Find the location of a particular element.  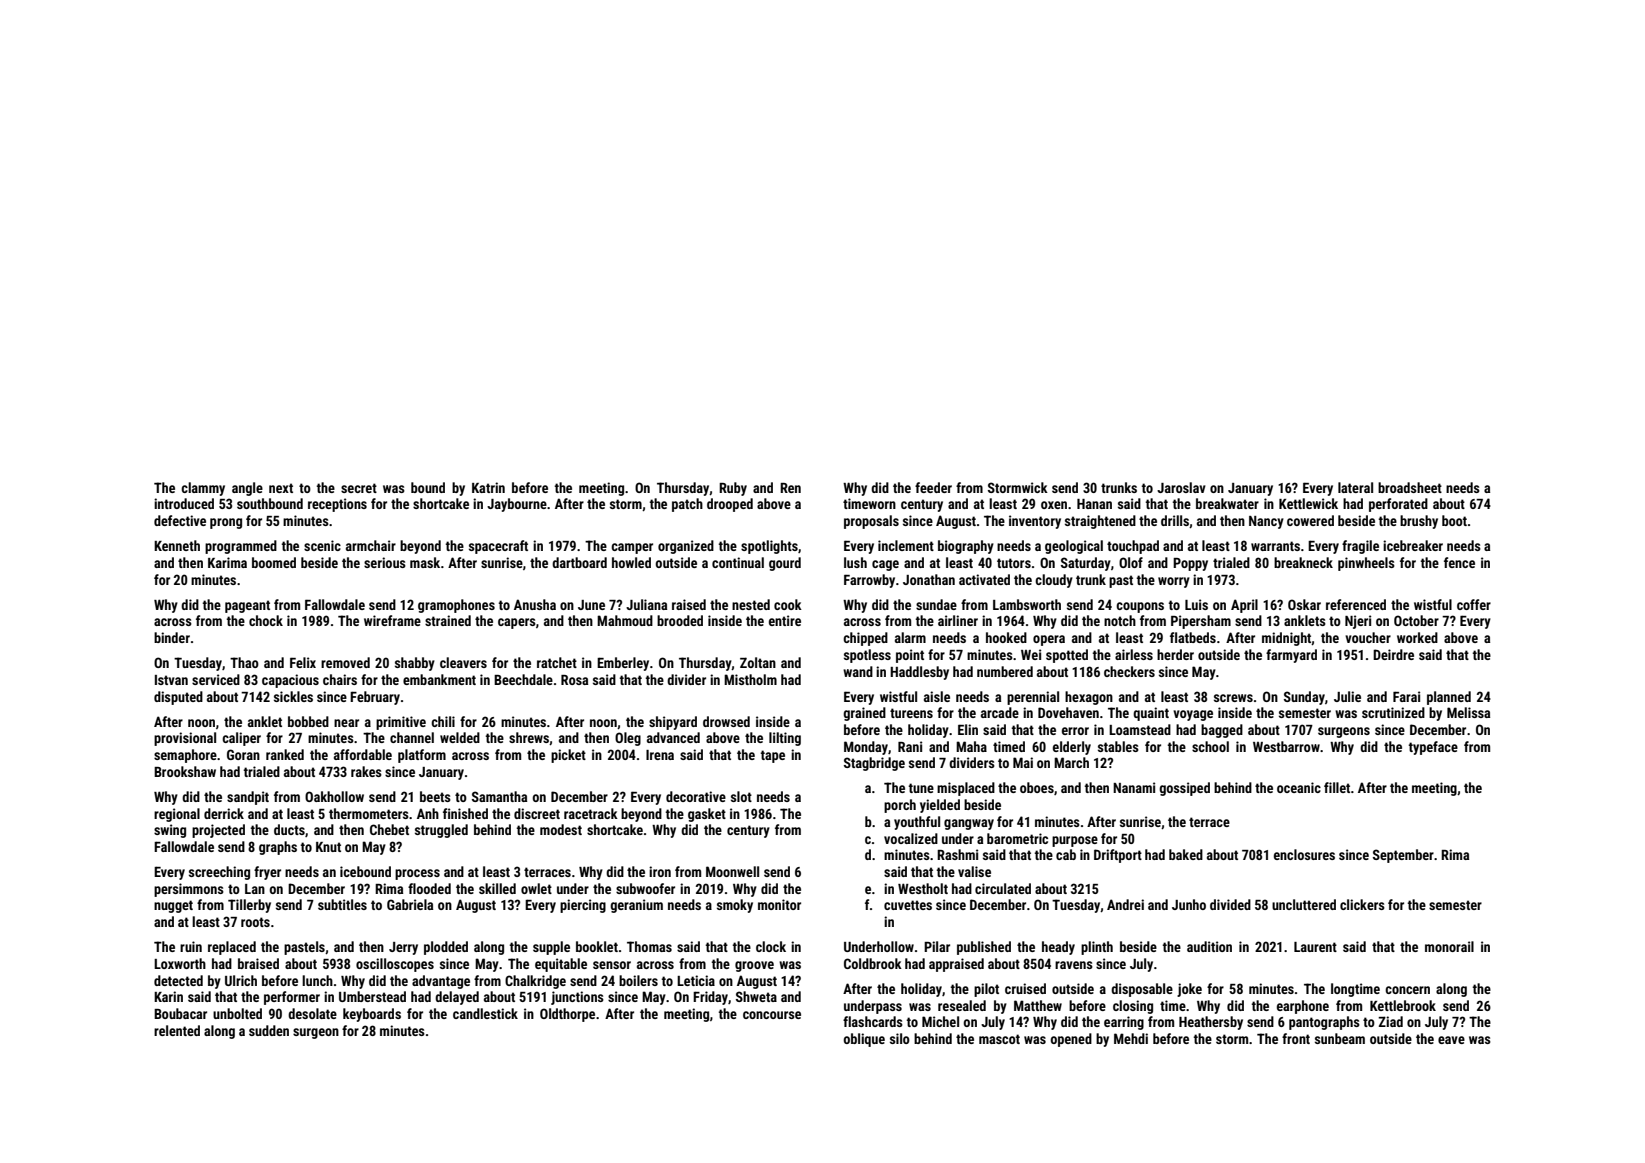

September is located at coordinates (1403, 856).
